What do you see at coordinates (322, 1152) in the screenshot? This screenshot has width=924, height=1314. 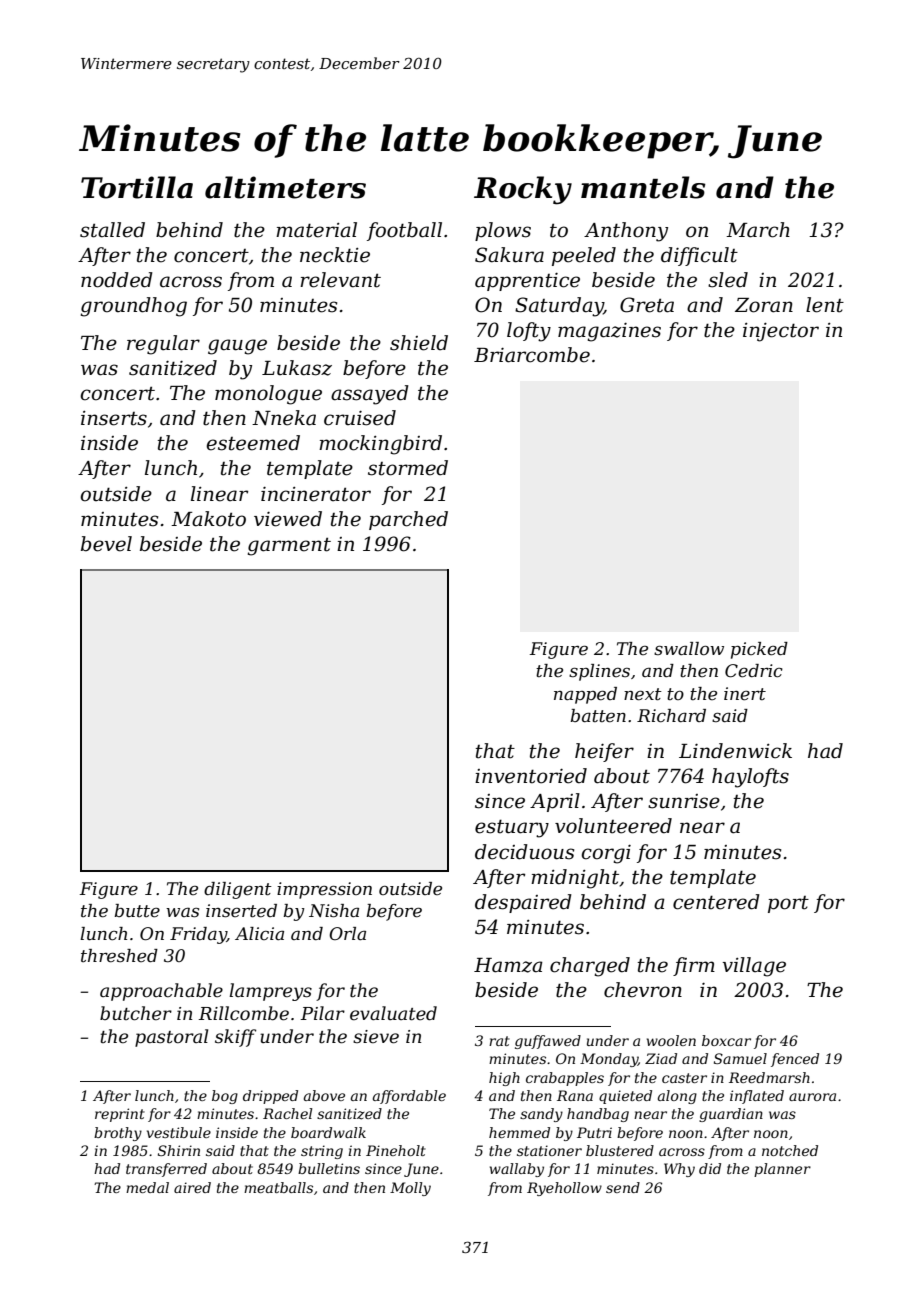 I see `string` at bounding box center [322, 1152].
